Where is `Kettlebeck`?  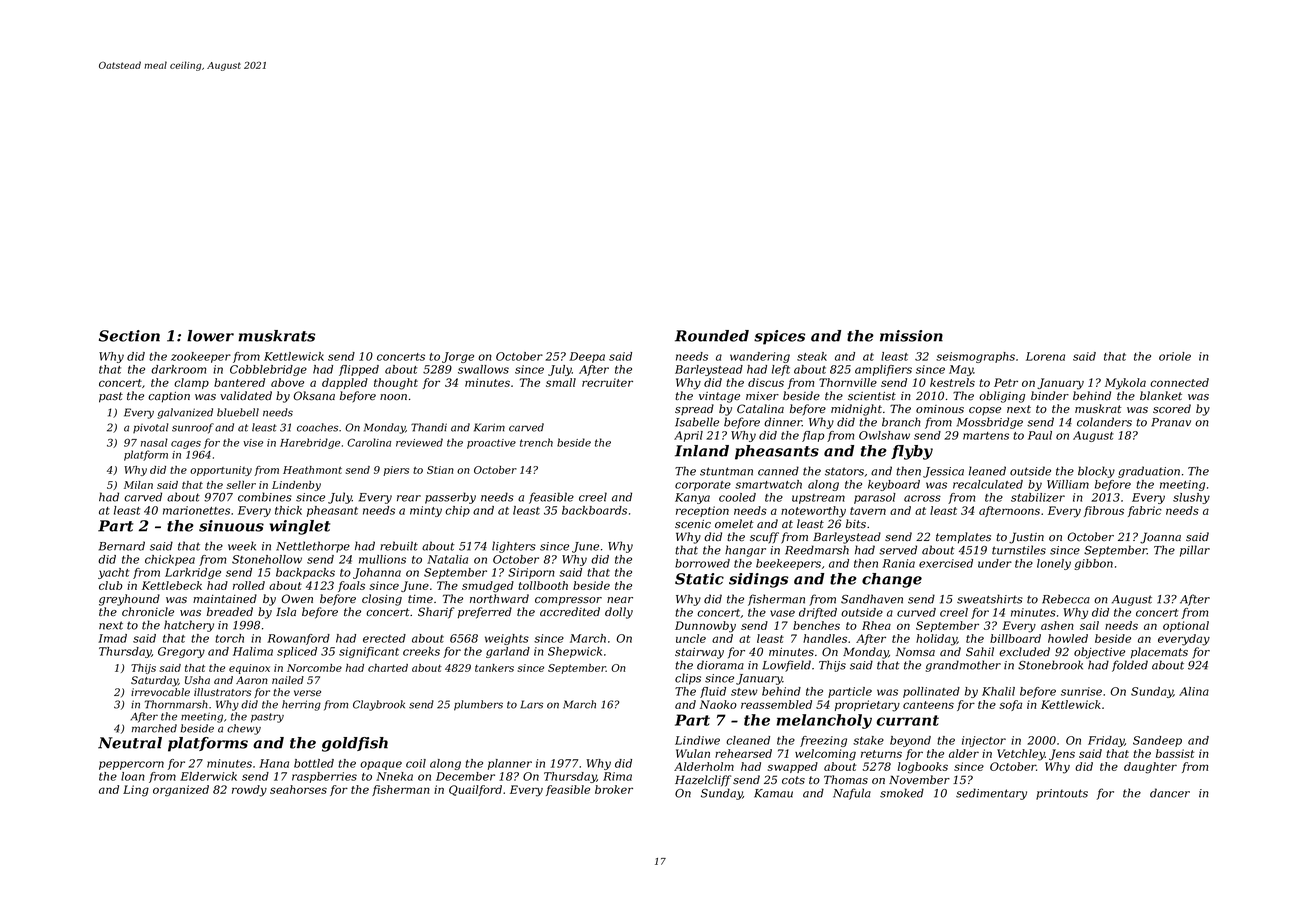 Kettlebeck is located at coordinates (172, 585).
